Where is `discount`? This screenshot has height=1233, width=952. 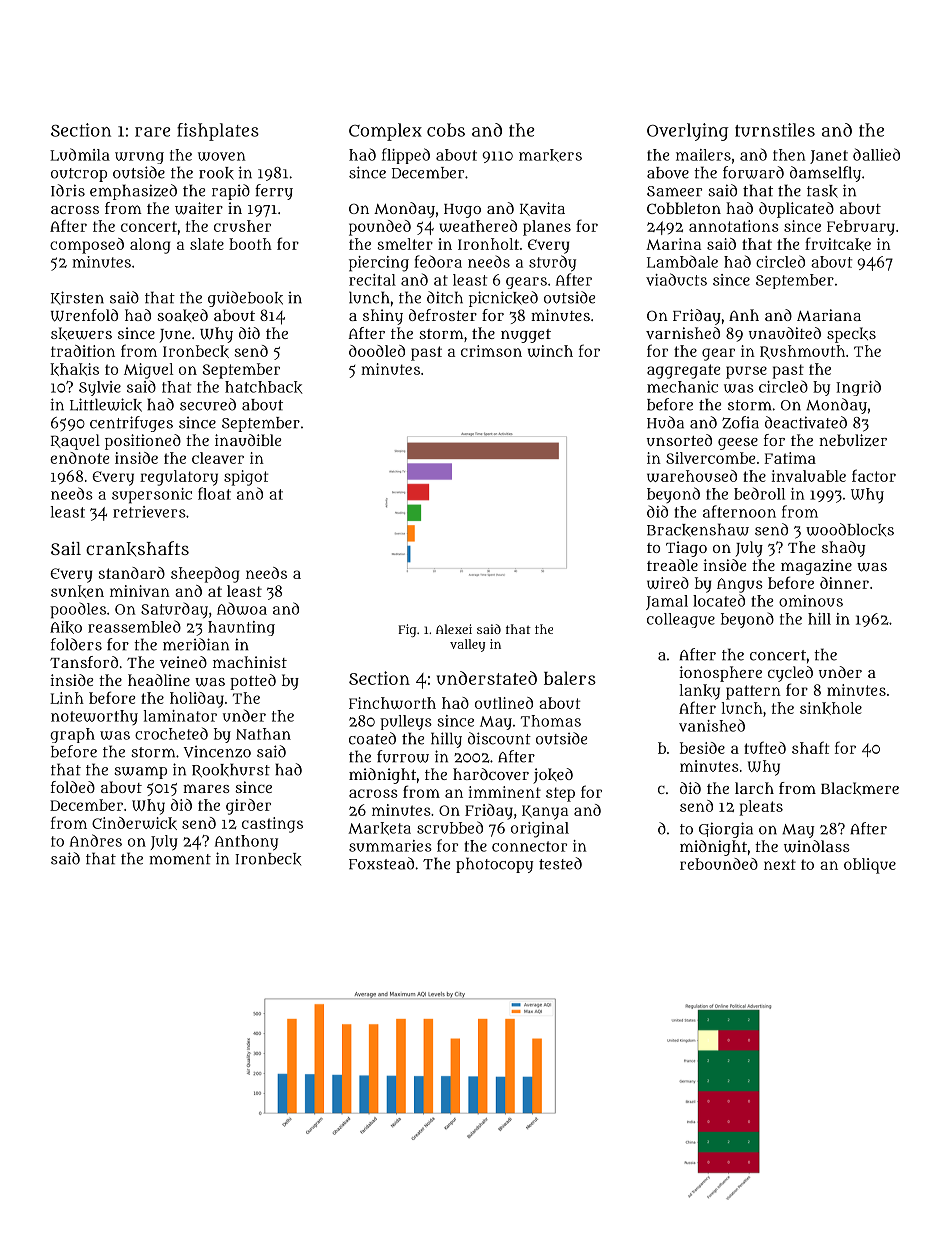
discount is located at coordinates (499, 738).
